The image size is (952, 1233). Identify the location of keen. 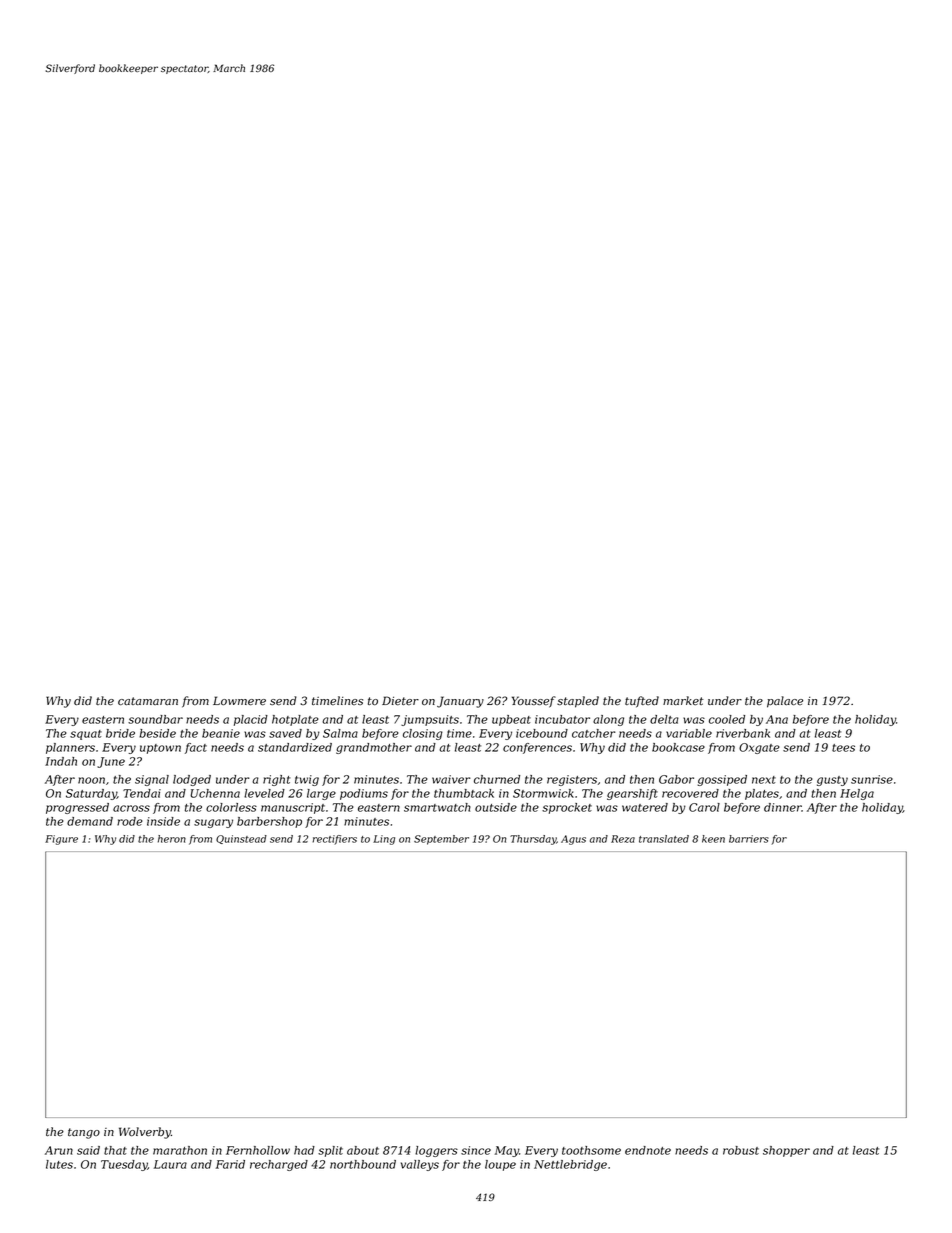
(713, 839).
